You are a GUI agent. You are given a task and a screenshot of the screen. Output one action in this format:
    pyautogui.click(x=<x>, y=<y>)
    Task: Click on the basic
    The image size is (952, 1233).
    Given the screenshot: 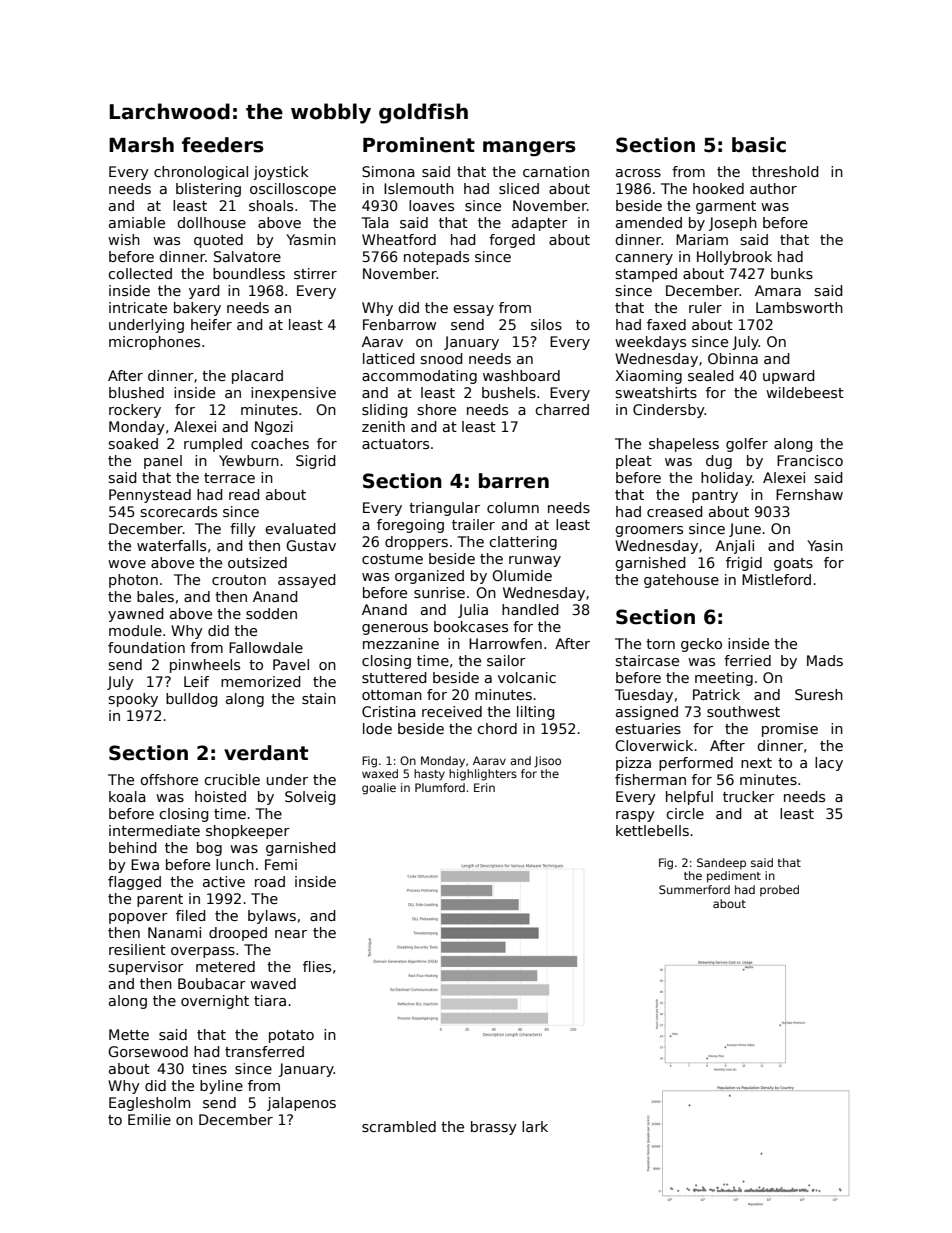 What is the action you would take?
    pyautogui.click(x=759, y=145)
